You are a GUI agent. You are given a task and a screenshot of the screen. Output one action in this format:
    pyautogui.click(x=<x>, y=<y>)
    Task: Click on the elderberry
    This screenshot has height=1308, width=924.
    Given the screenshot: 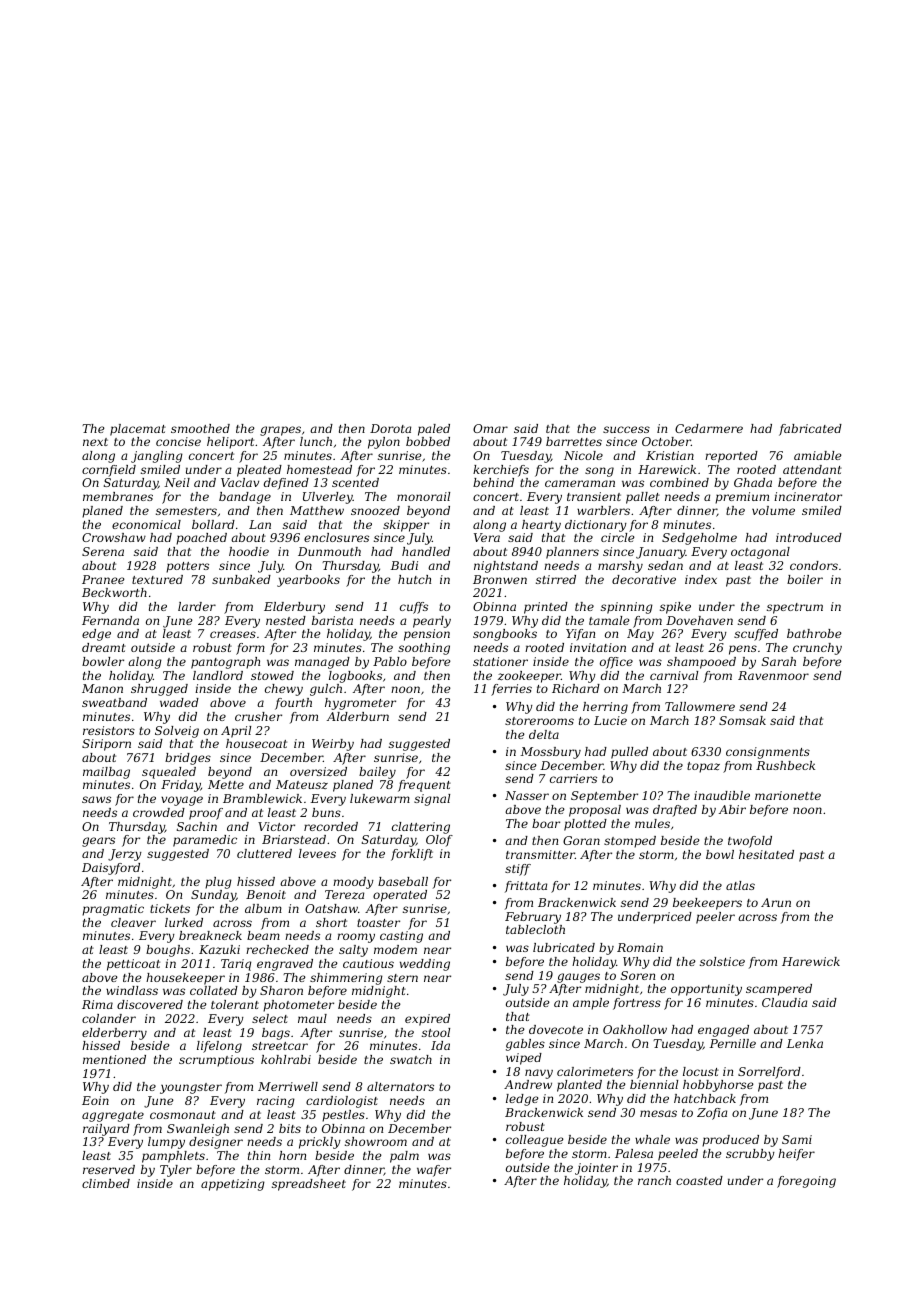 What is the action you would take?
    pyautogui.click(x=114, y=1034)
